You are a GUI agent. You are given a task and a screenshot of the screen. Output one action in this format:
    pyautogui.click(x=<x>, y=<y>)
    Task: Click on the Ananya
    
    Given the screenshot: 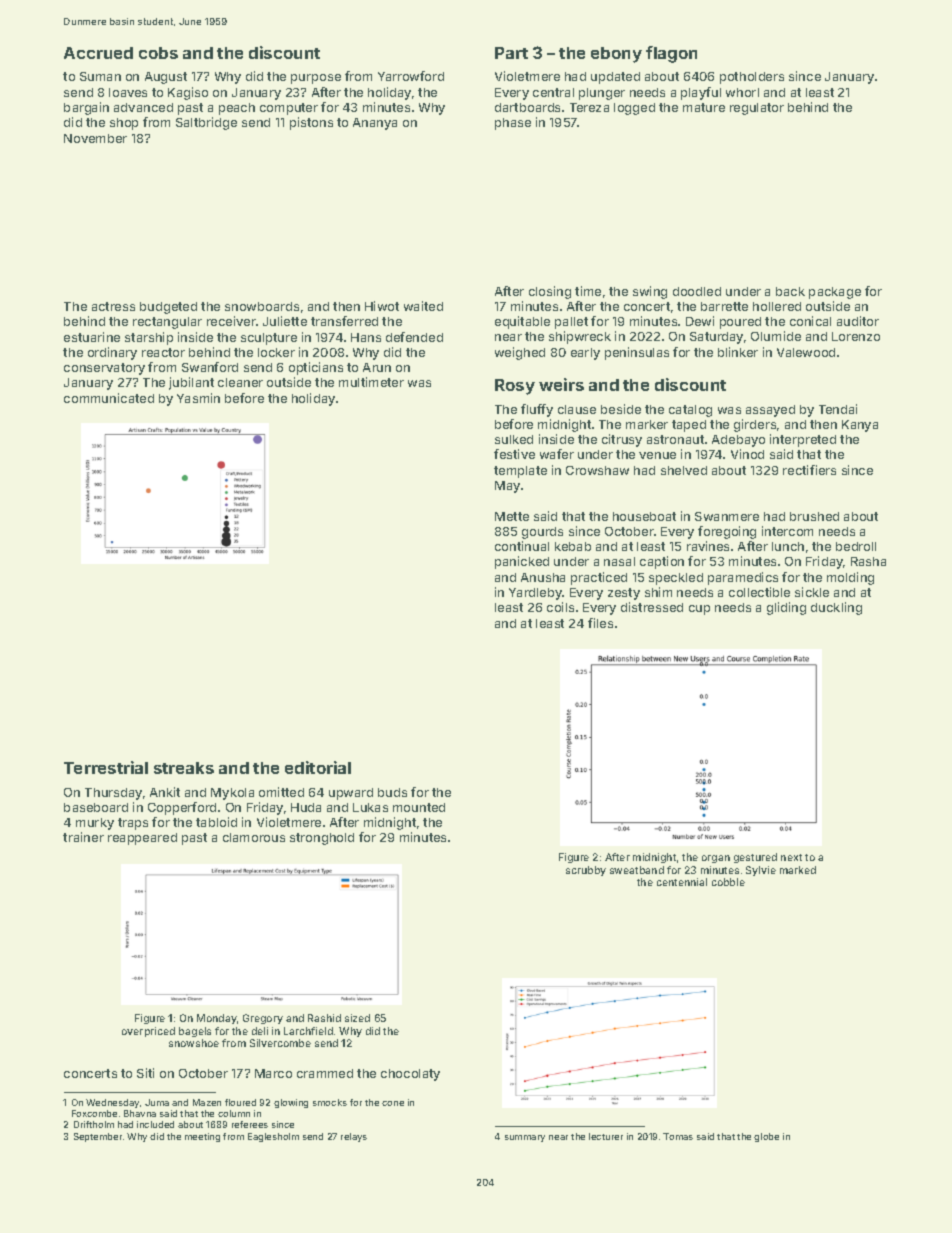 What is the action you would take?
    pyautogui.click(x=375, y=124)
